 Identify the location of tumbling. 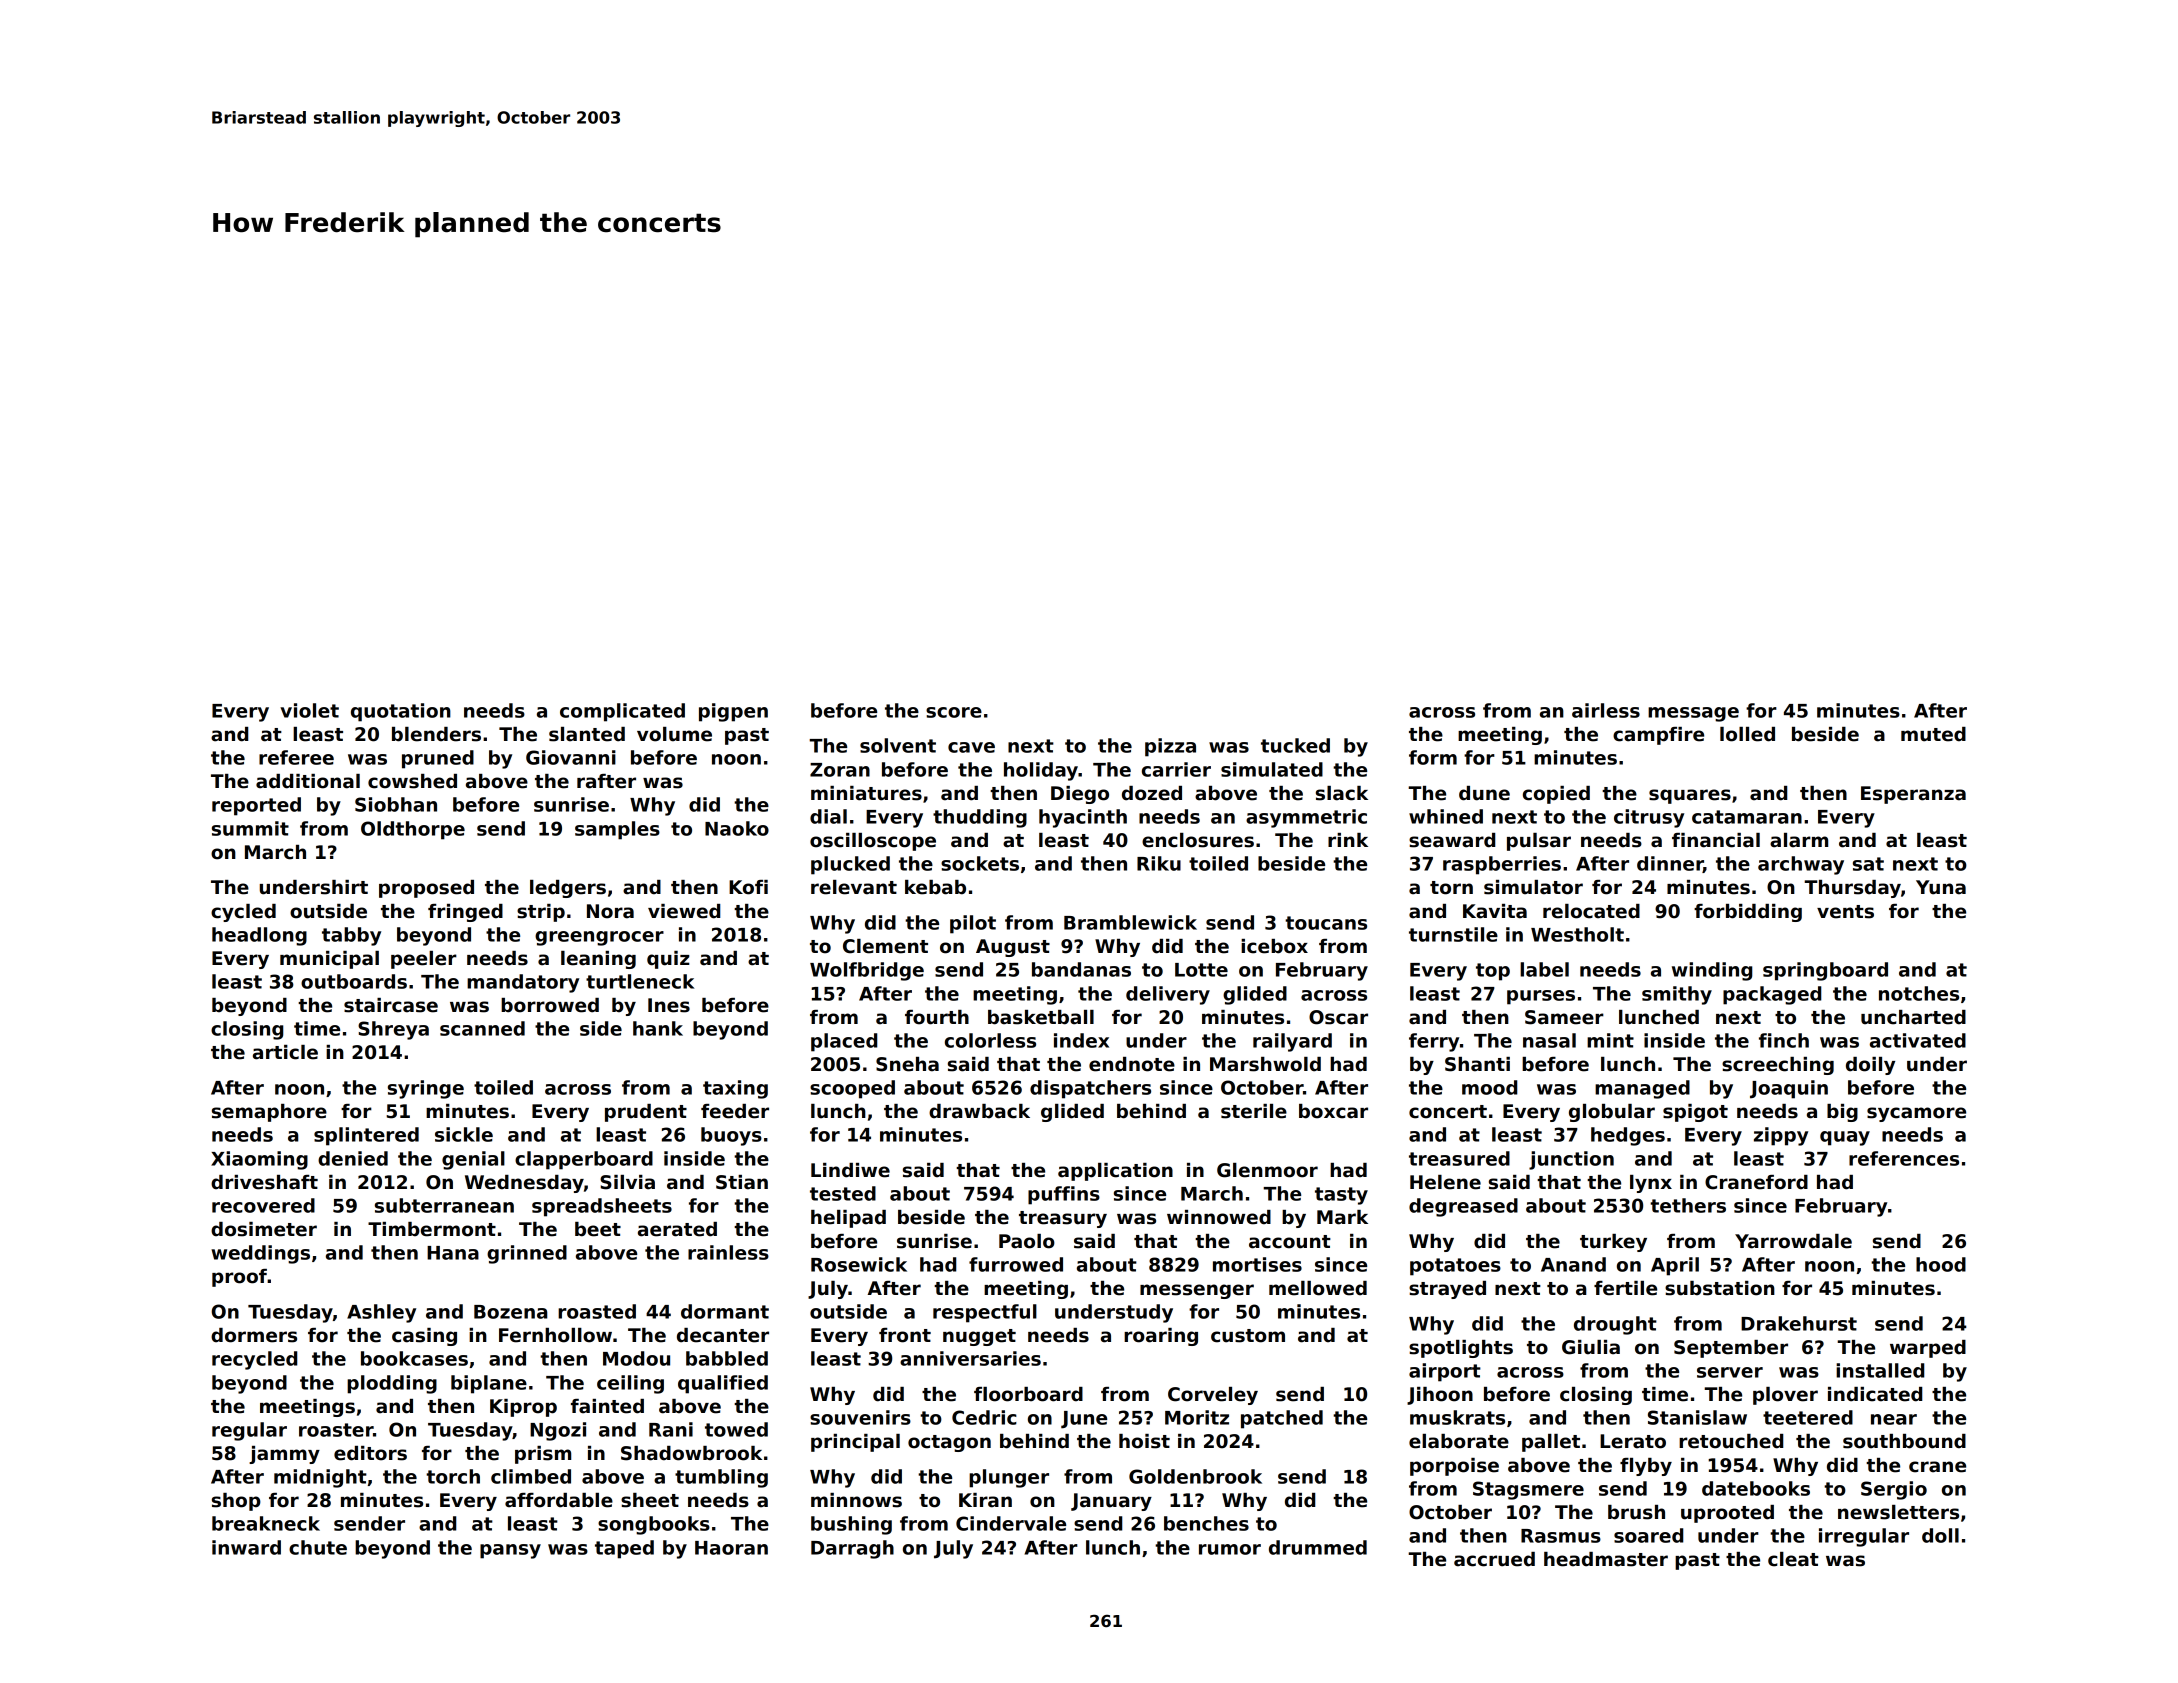
(721, 1478).
